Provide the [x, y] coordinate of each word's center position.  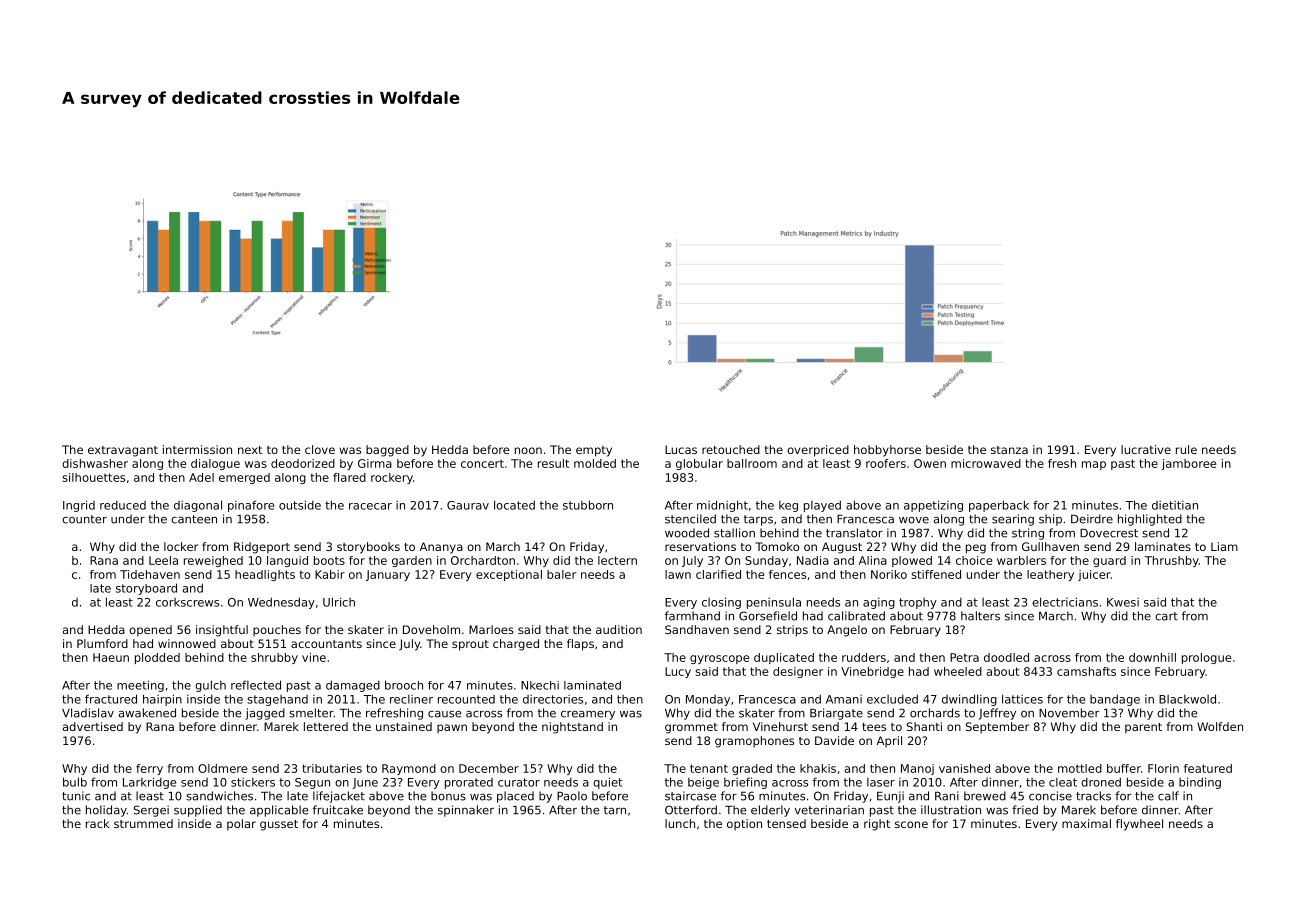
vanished [964, 768]
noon [528, 450]
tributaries [332, 768]
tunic [76, 796]
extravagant [123, 451]
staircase [690, 796]
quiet [607, 783]
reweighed [213, 561]
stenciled [690, 519]
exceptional [509, 575]
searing [1013, 520]
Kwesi [1123, 602]
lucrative [1146, 449]
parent [1143, 728]
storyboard [146, 589]
